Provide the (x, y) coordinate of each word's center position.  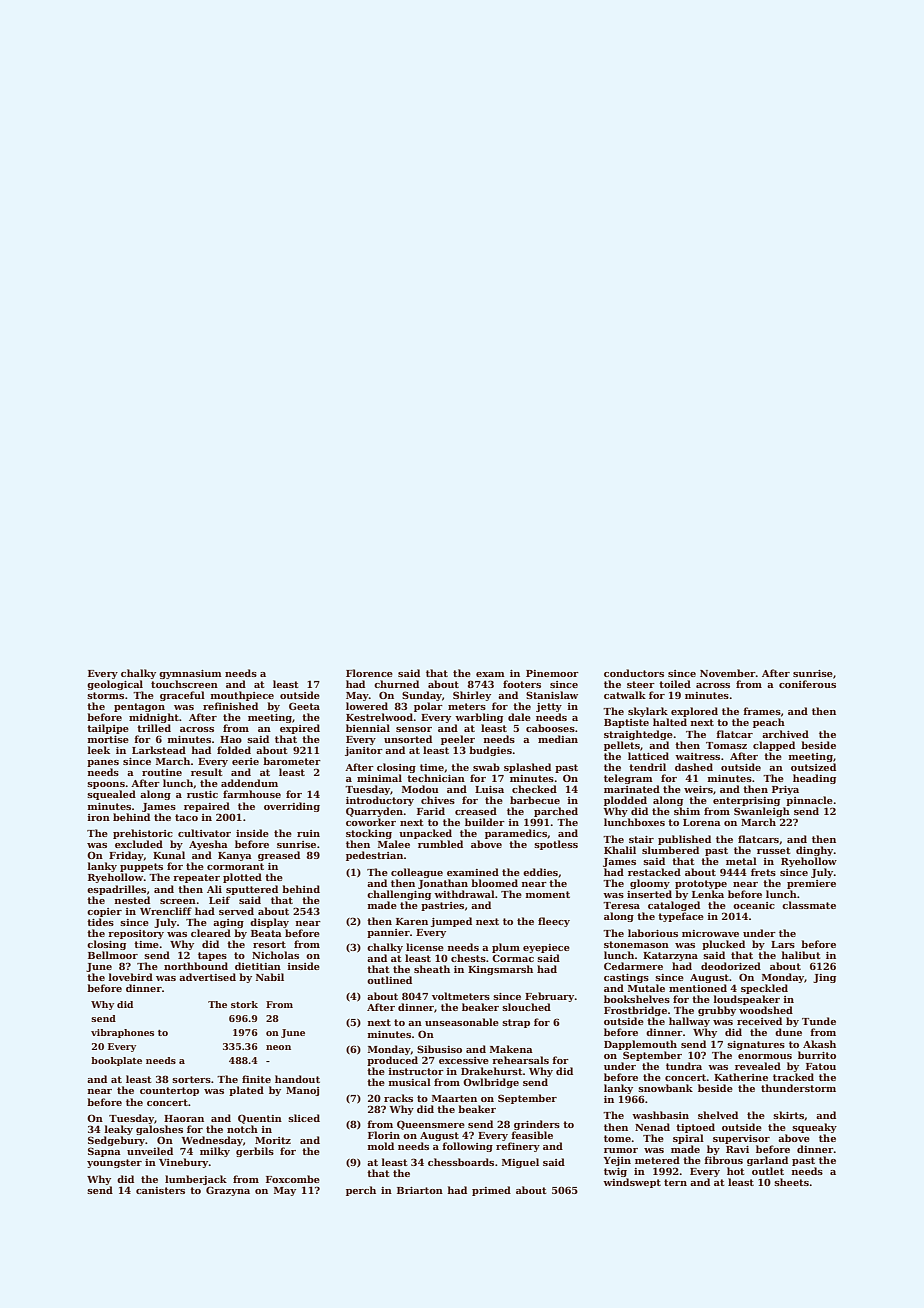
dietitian (258, 966)
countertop (169, 1091)
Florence (369, 673)
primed (491, 1191)
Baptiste (626, 723)
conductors (634, 673)
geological (115, 685)
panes (103, 763)
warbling (479, 718)
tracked (793, 1077)
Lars (783, 944)
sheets (791, 1182)
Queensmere (431, 1125)
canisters (160, 1190)
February (549, 997)
